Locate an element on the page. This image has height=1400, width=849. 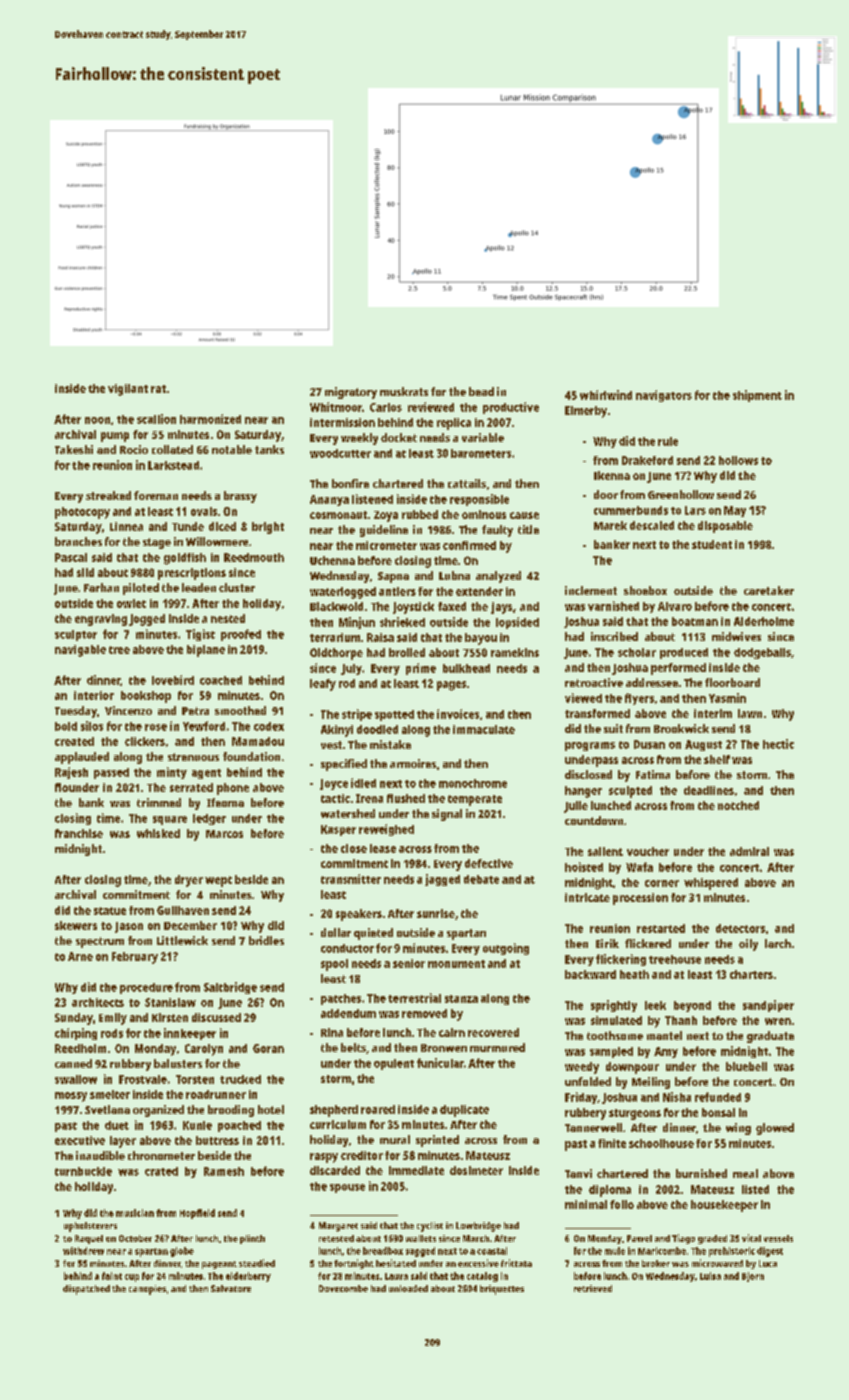
conductor is located at coordinates (347, 948).
